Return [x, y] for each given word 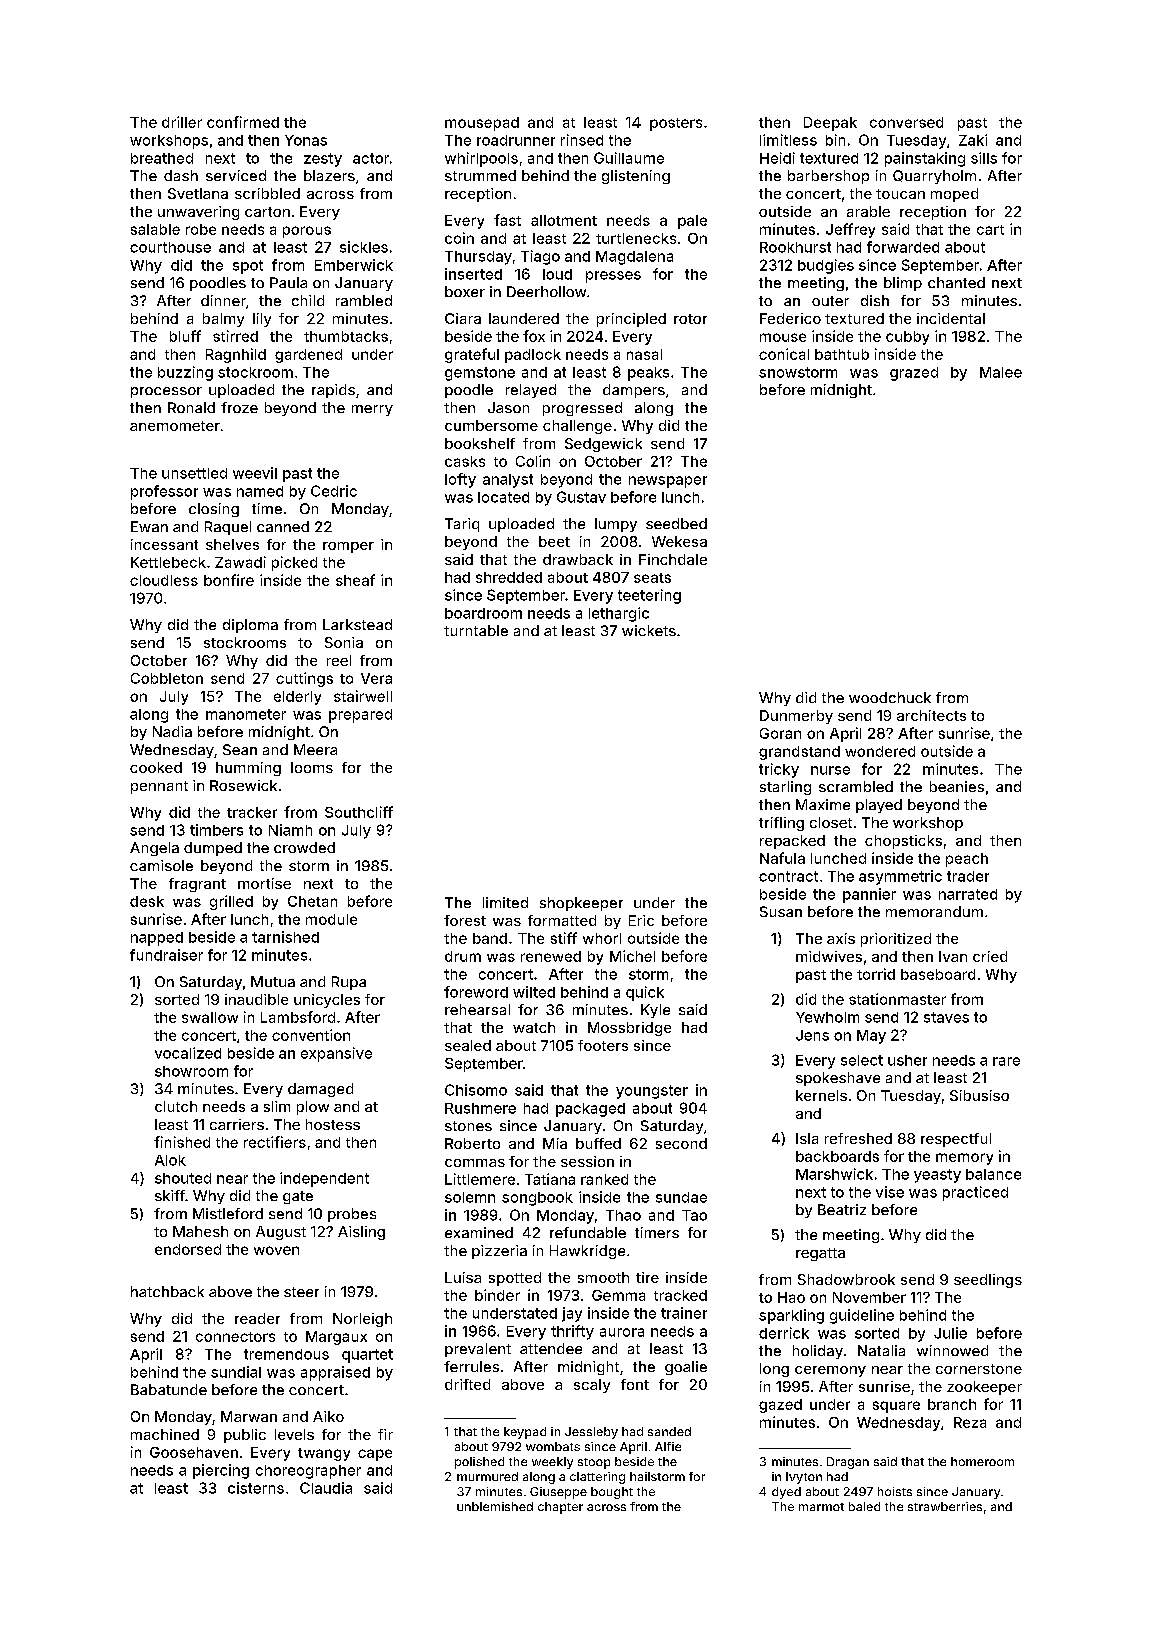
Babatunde [169, 1389]
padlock [533, 356]
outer [830, 301]
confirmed [243, 122]
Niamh [290, 830]
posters [676, 124]
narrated [968, 894]
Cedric [334, 491]
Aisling [361, 1233]
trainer [684, 1313]
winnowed [952, 1350]
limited [505, 902]
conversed [906, 122]
